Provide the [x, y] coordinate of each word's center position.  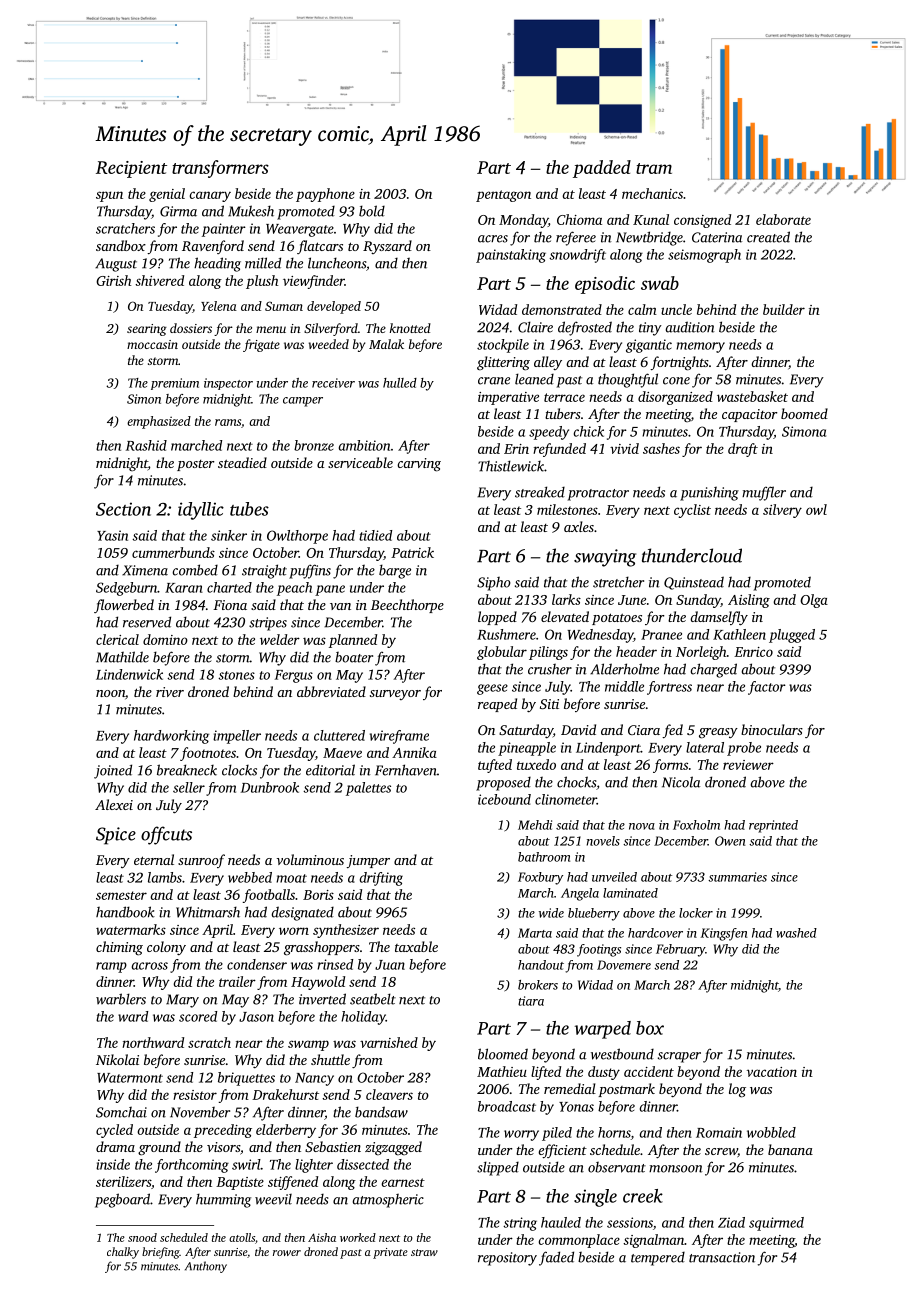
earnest [403, 1182]
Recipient [131, 169]
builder [784, 309]
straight [264, 571]
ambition [364, 445]
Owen [730, 841]
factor [767, 688]
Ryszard [387, 247]
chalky [123, 1253]
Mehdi [535, 825]
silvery [782, 511]
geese [492, 689]
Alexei [114, 804]
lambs [165, 877]
